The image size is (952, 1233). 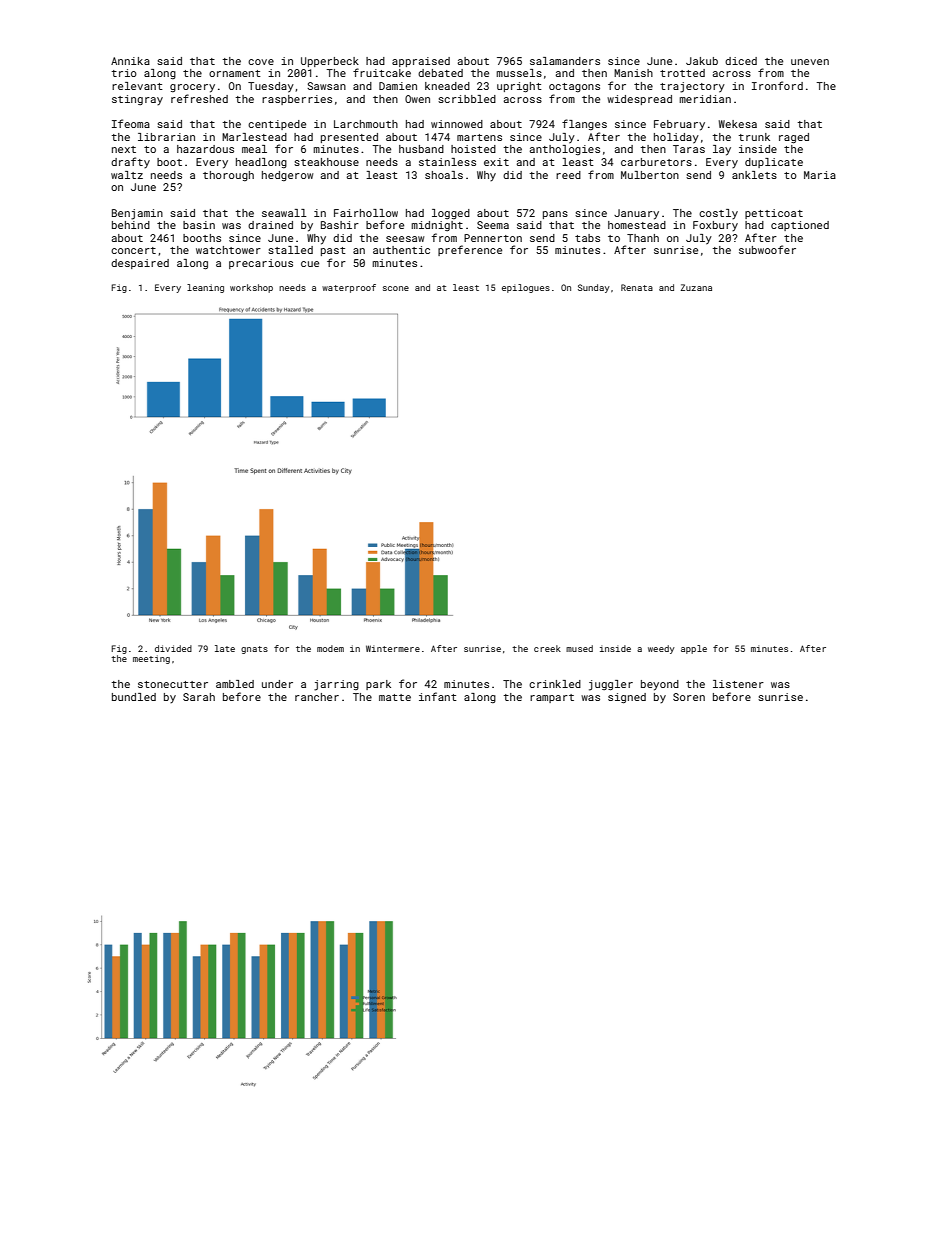 I want to click on Zuzana, so click(x=696, y=287).
